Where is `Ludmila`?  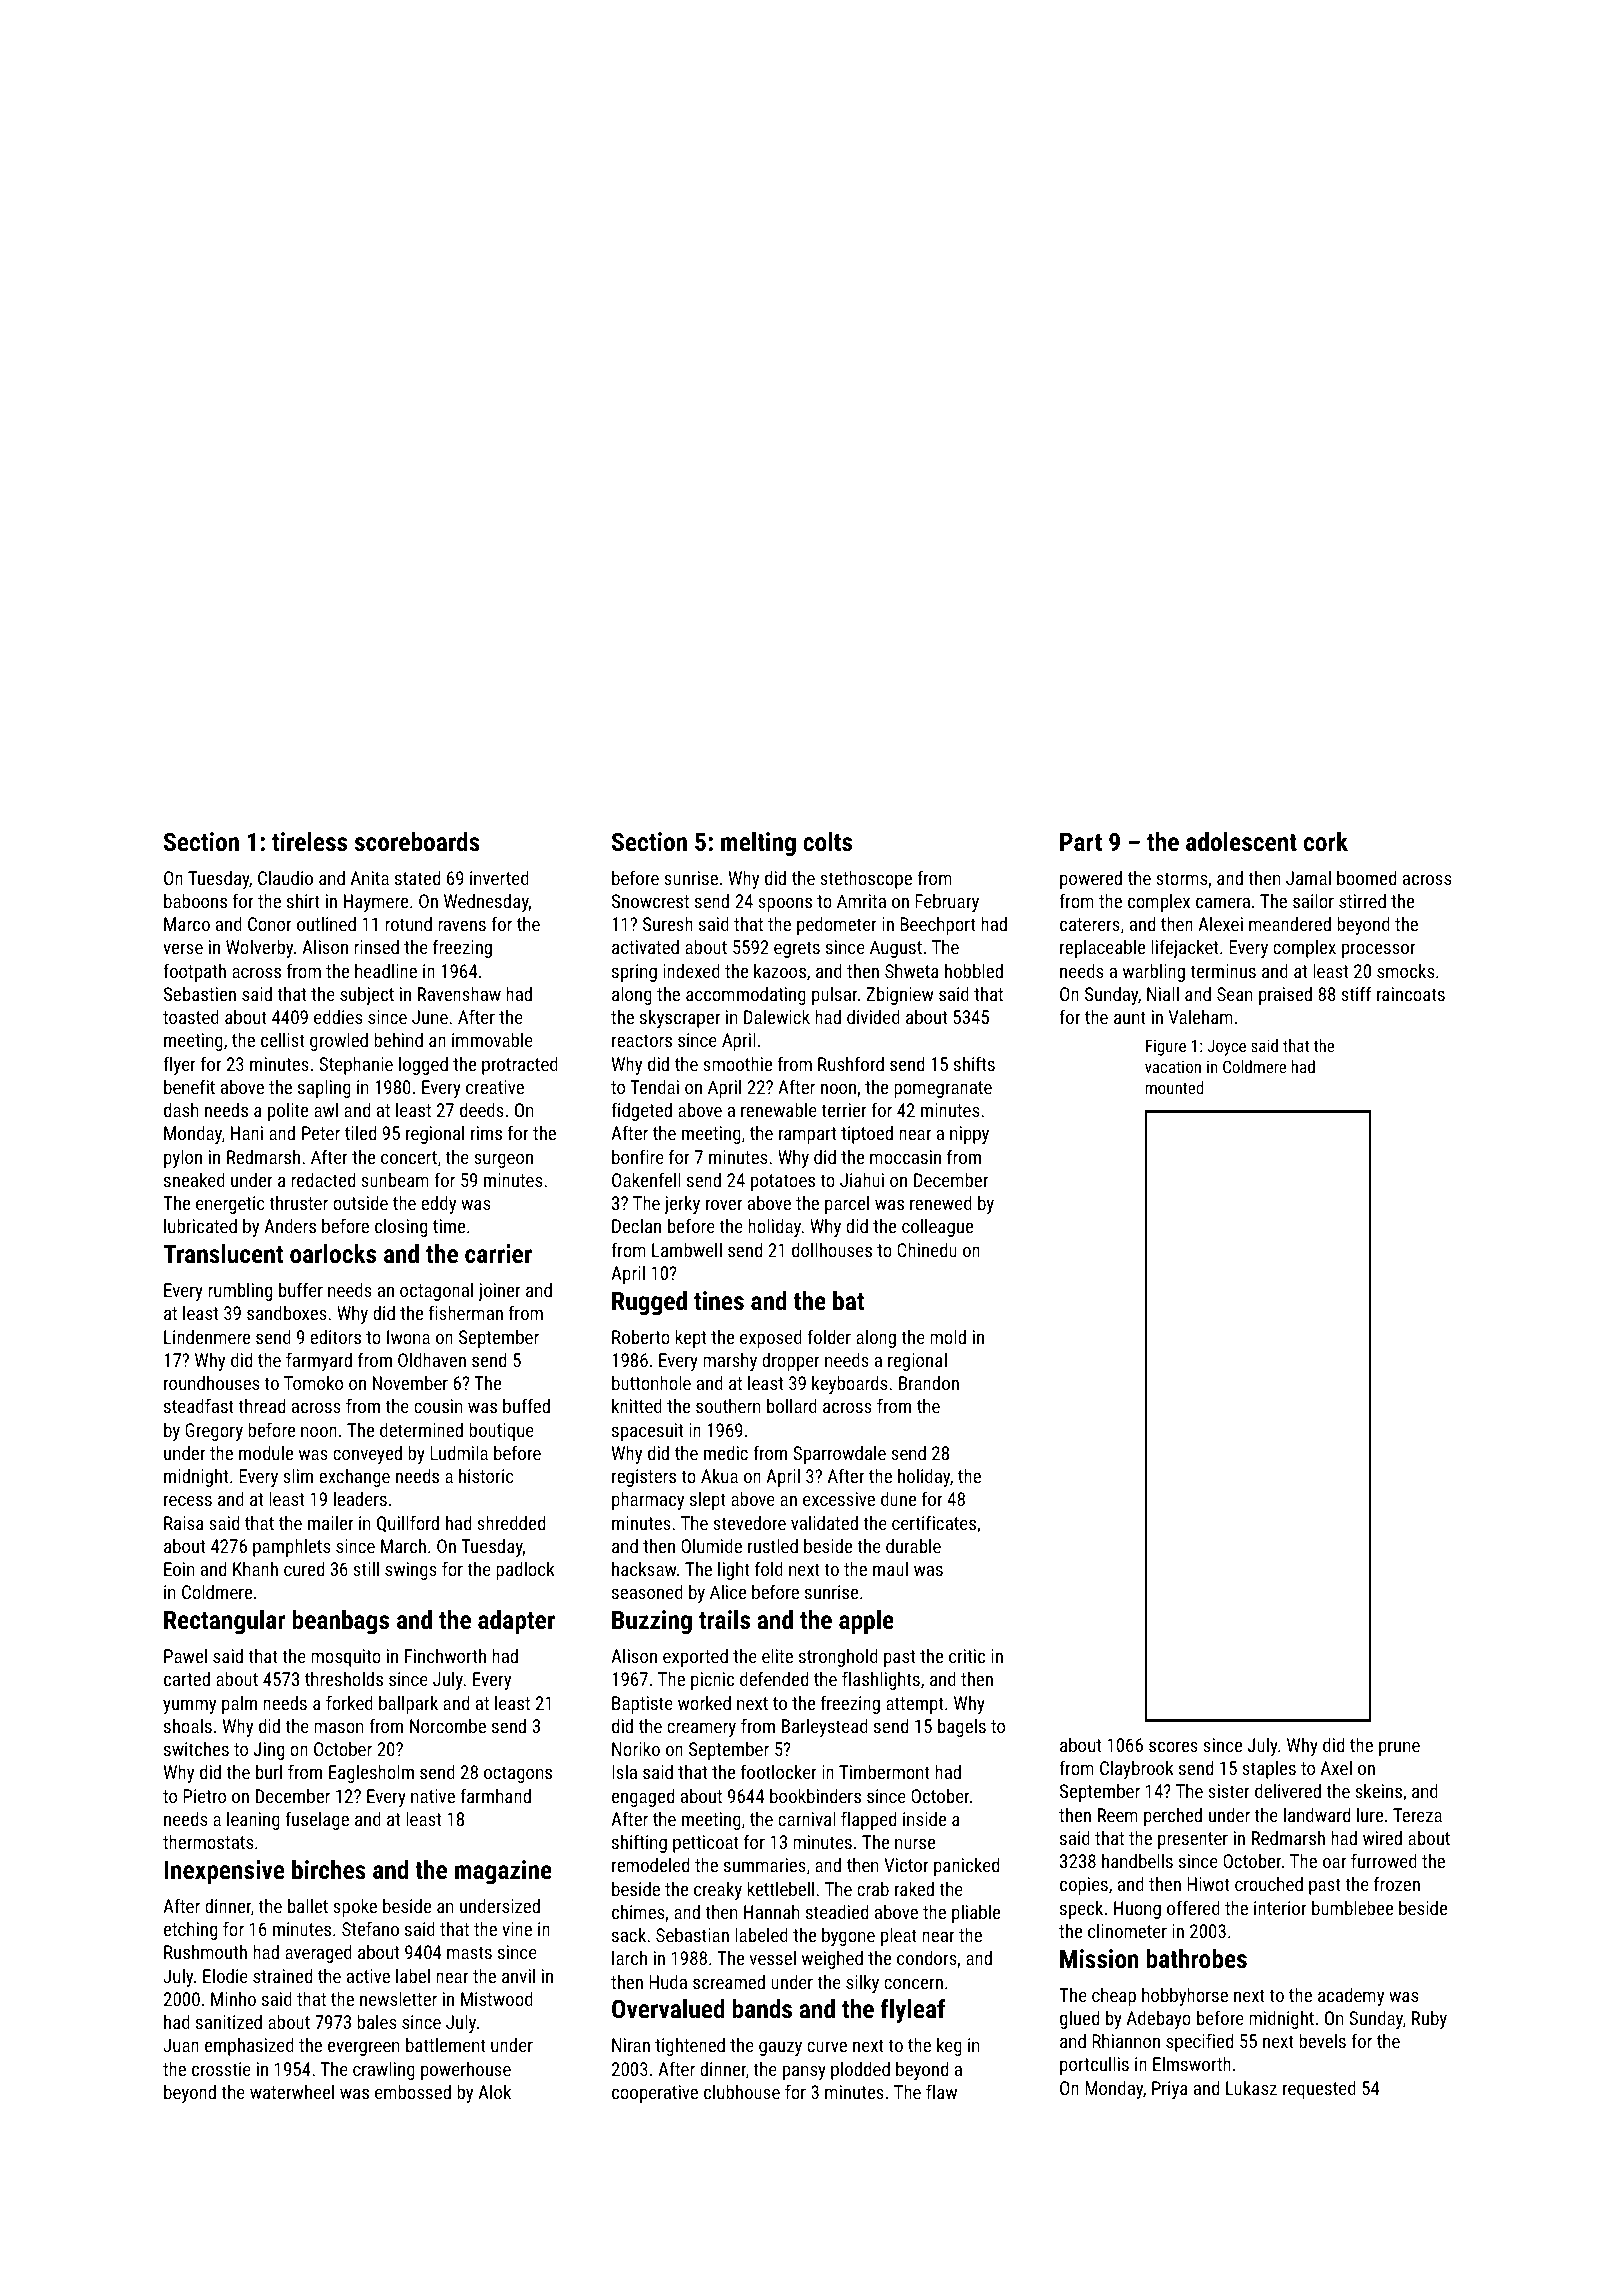
Ludmila is located at coordinates (459, 1452).
